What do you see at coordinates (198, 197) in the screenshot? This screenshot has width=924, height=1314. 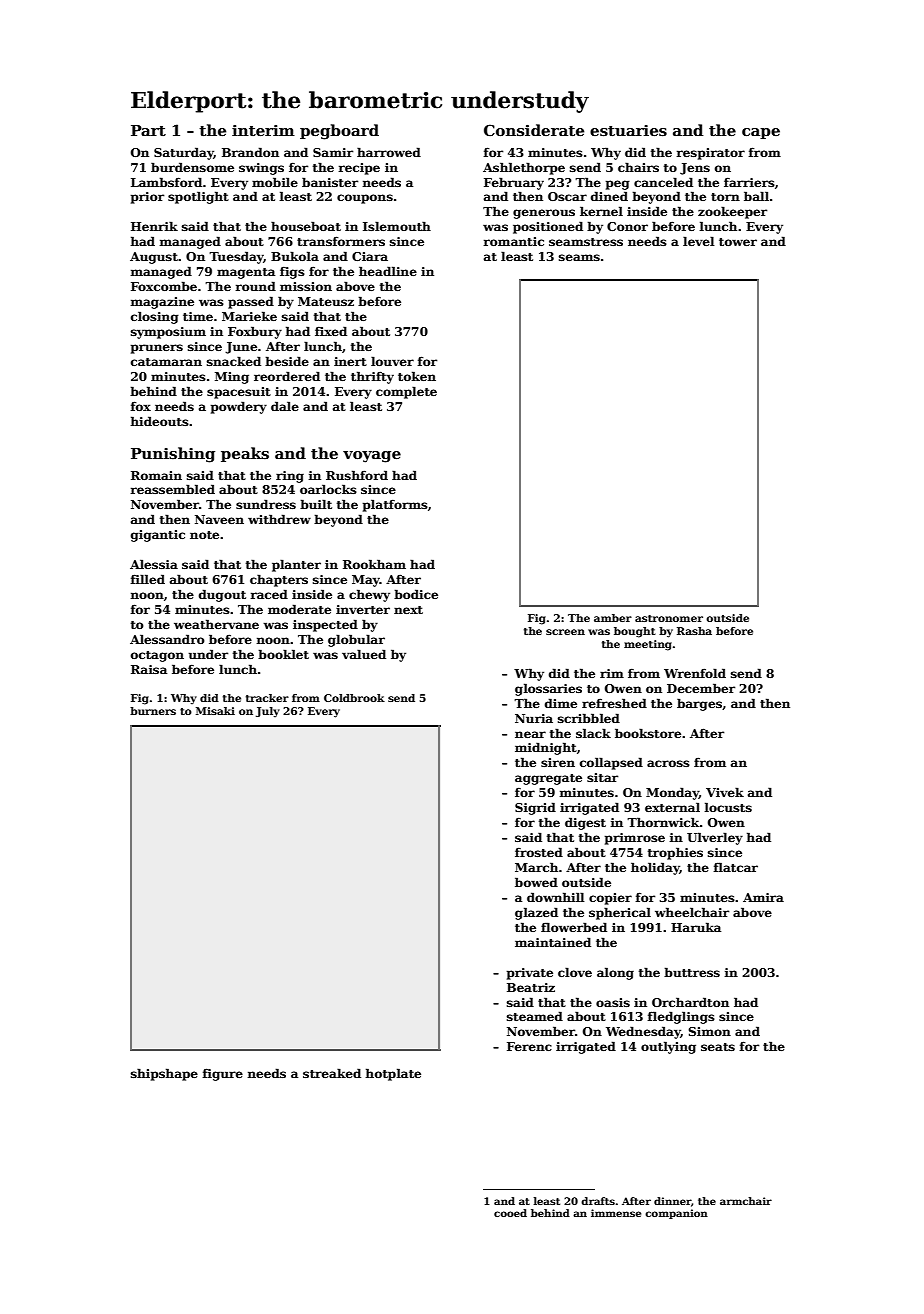 I see `spotlight` at bounding box center [198, 197].
